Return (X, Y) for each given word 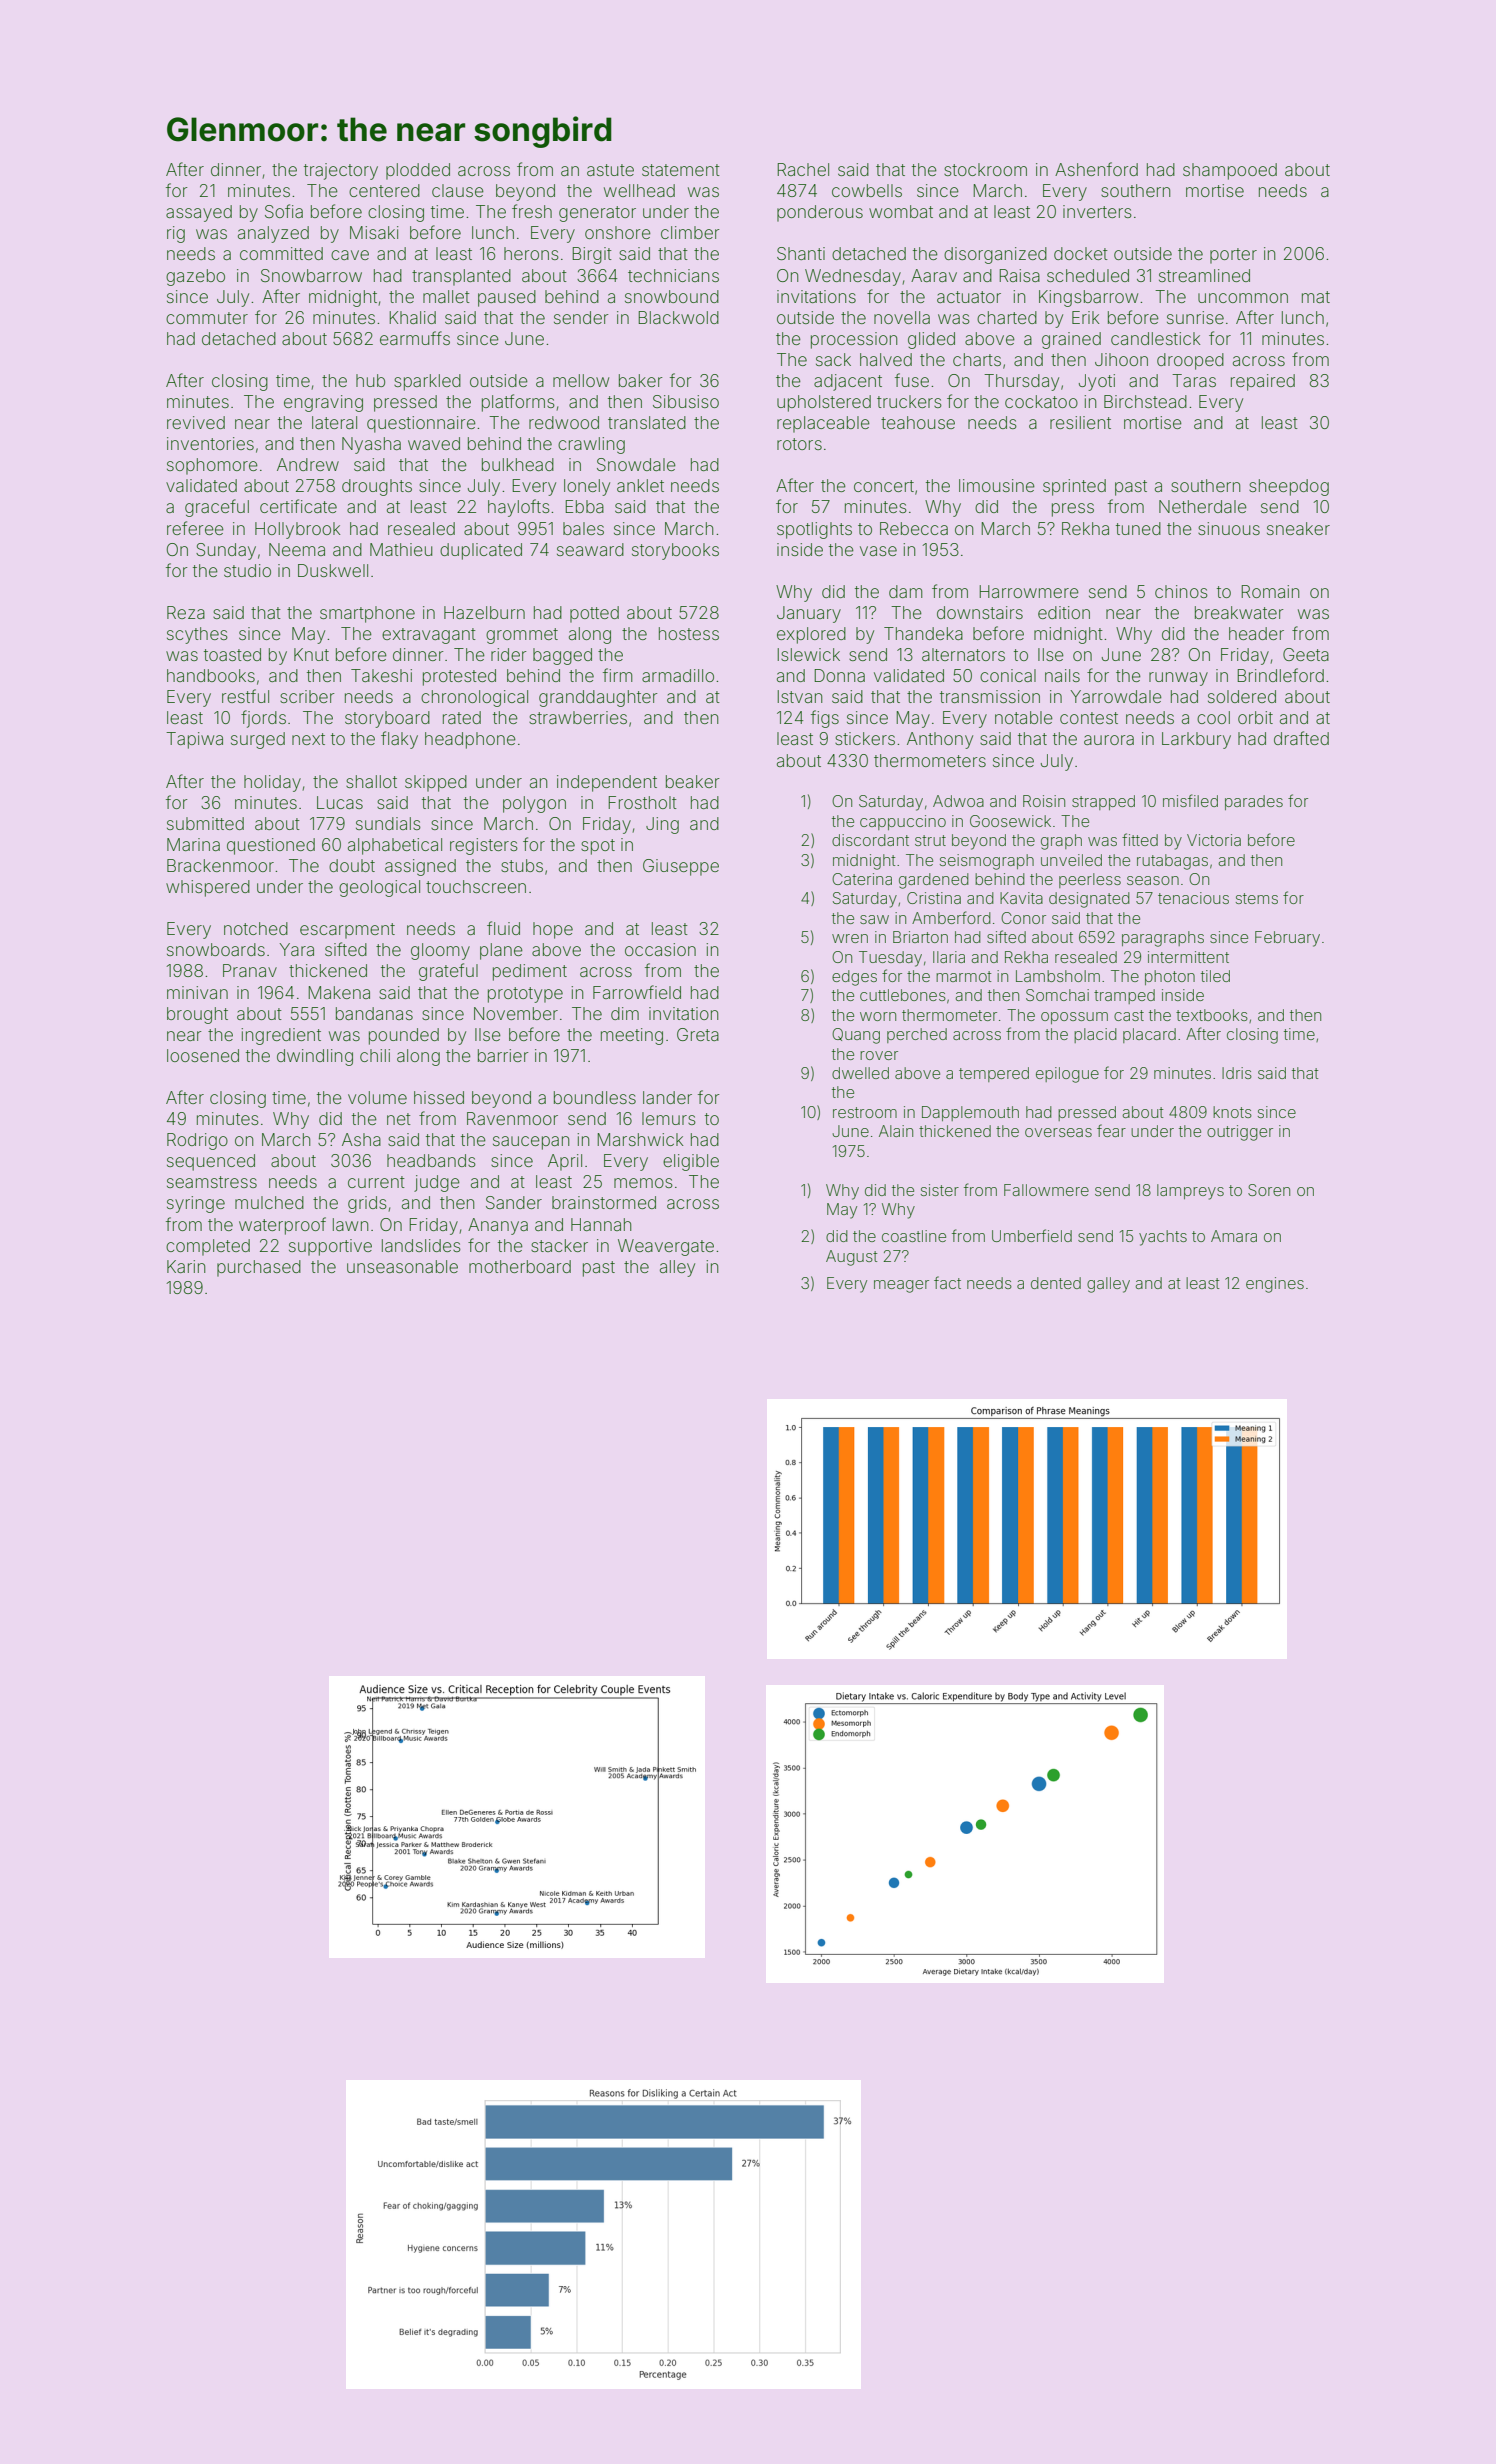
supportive (330, 1247)
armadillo (678, 675)
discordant (870, 840)
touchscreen (476, 886)
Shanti (801, 253)
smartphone (367, 614)
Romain (1270, 591)
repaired (1263, 382)
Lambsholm (1058, 976)
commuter (207, 318)
